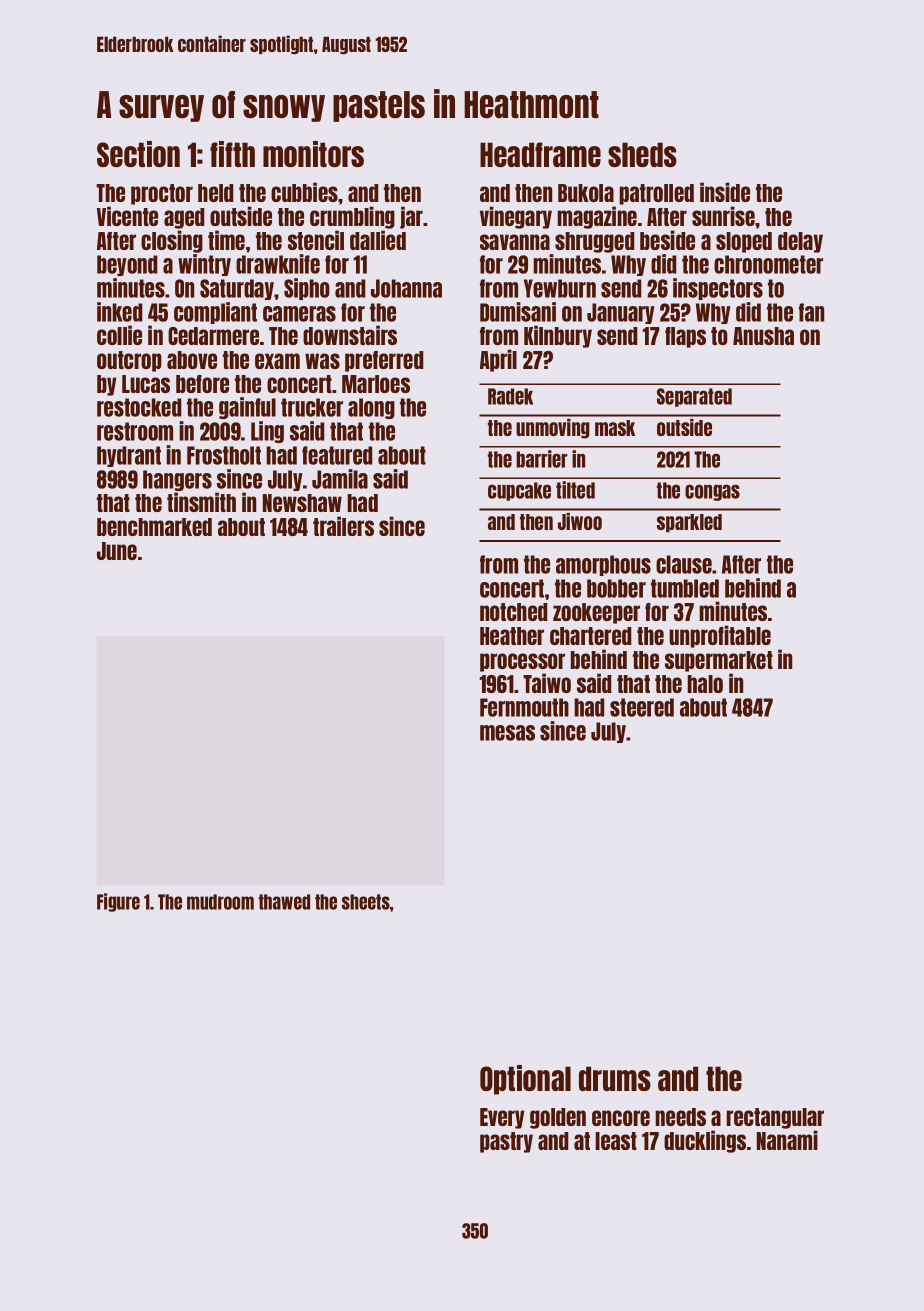  Describe the element at coordinates (201, 502) in the screenshot. I see `tinsmith` at that location.
